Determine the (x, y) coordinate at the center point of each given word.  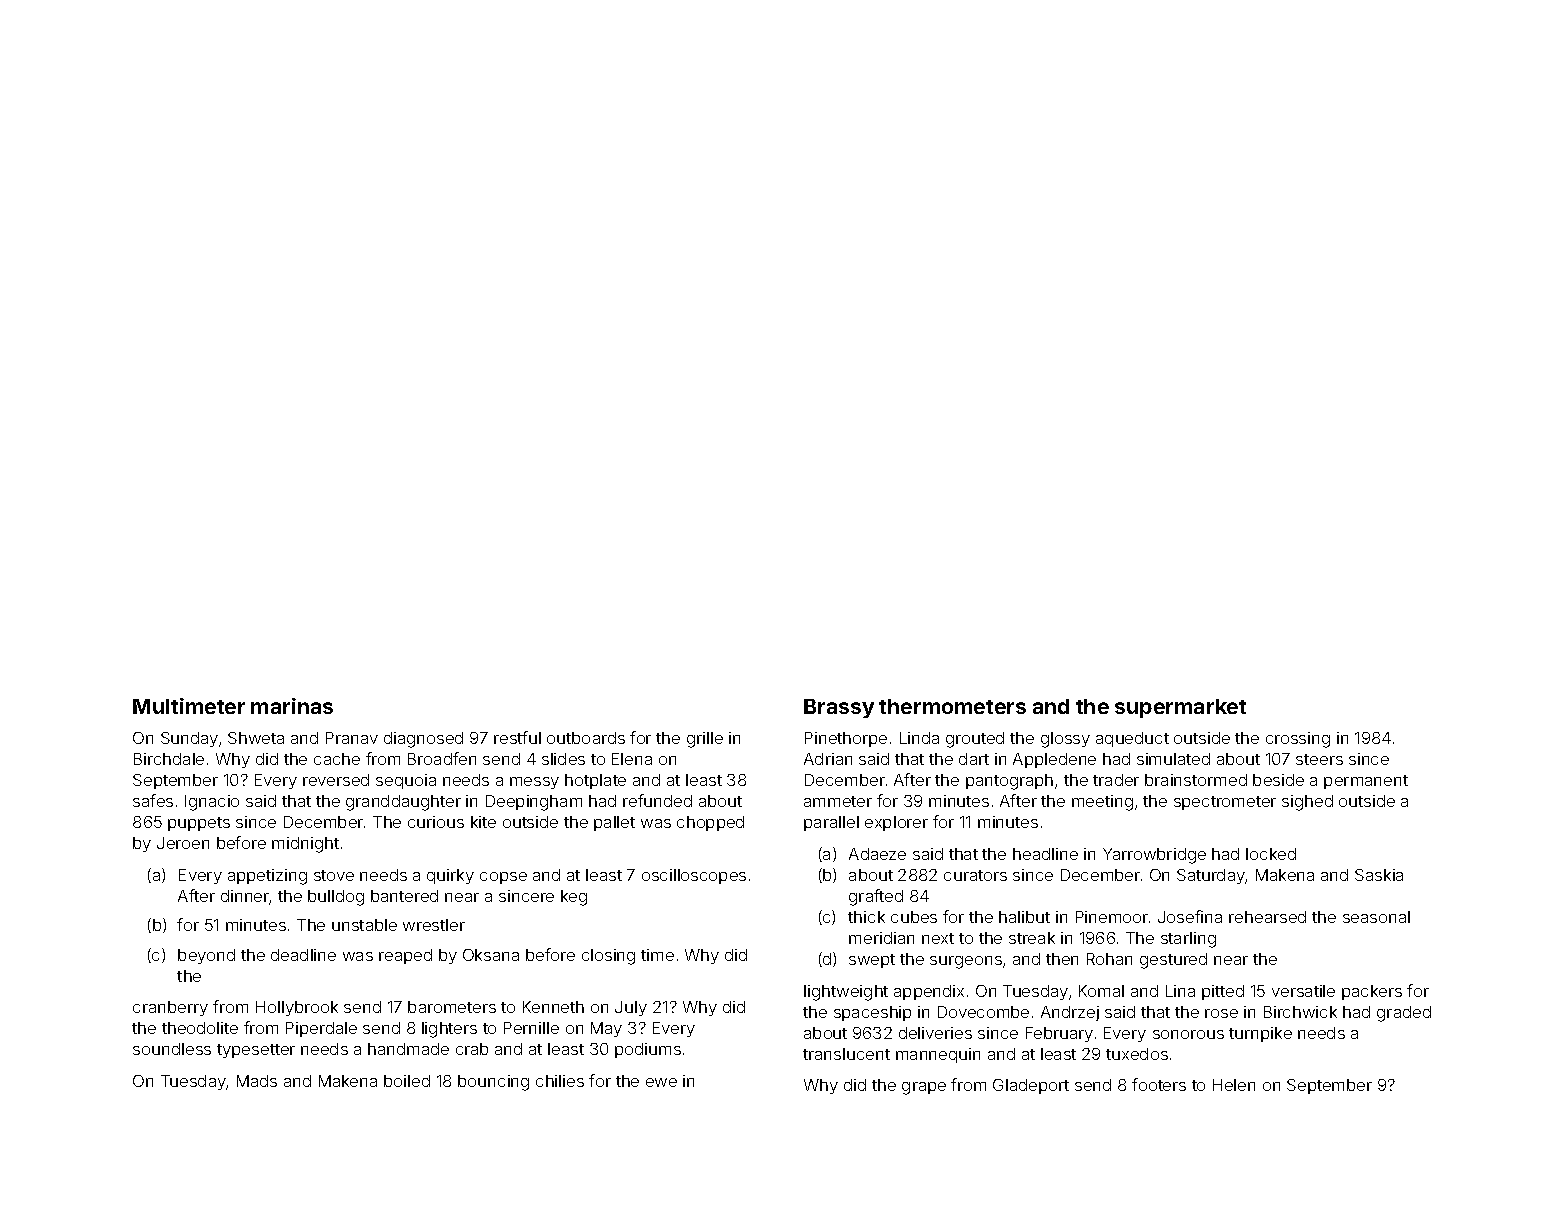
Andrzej (1070, 1013)
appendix (929, 992)
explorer (896, 823)
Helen (1234, 1085)
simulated (1173, 759)
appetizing (267, 877)
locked (1271, 854)
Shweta (256, 738)
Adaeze (877, 854)
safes (153, 800)
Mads (257, 1081)
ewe (661, 1082)
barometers (452, 1007)
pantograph (1009, 782)
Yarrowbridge (1154, 856)
